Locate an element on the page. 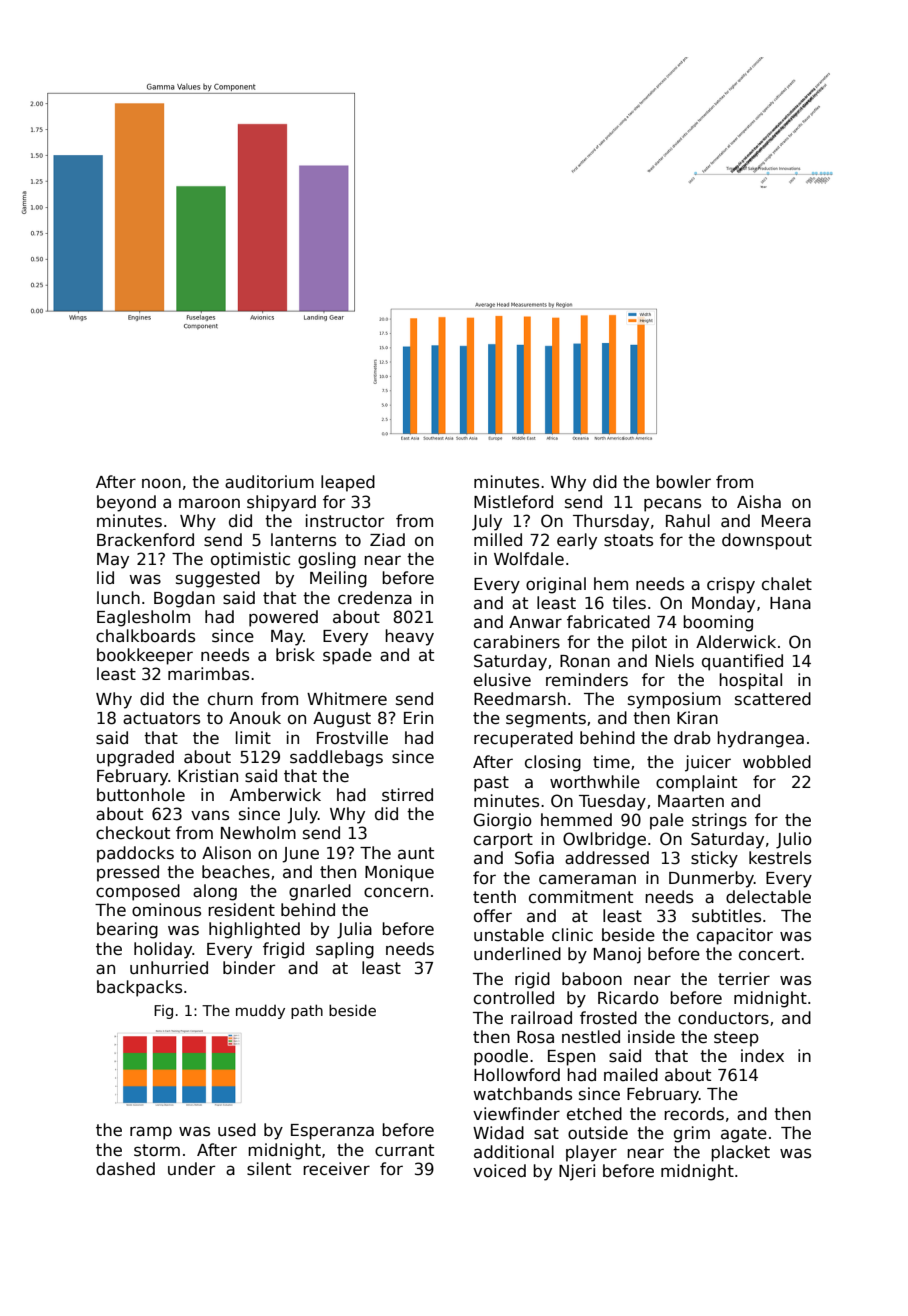 The image size is (908, 1316). crispy is located at coordinates (731, 585).
